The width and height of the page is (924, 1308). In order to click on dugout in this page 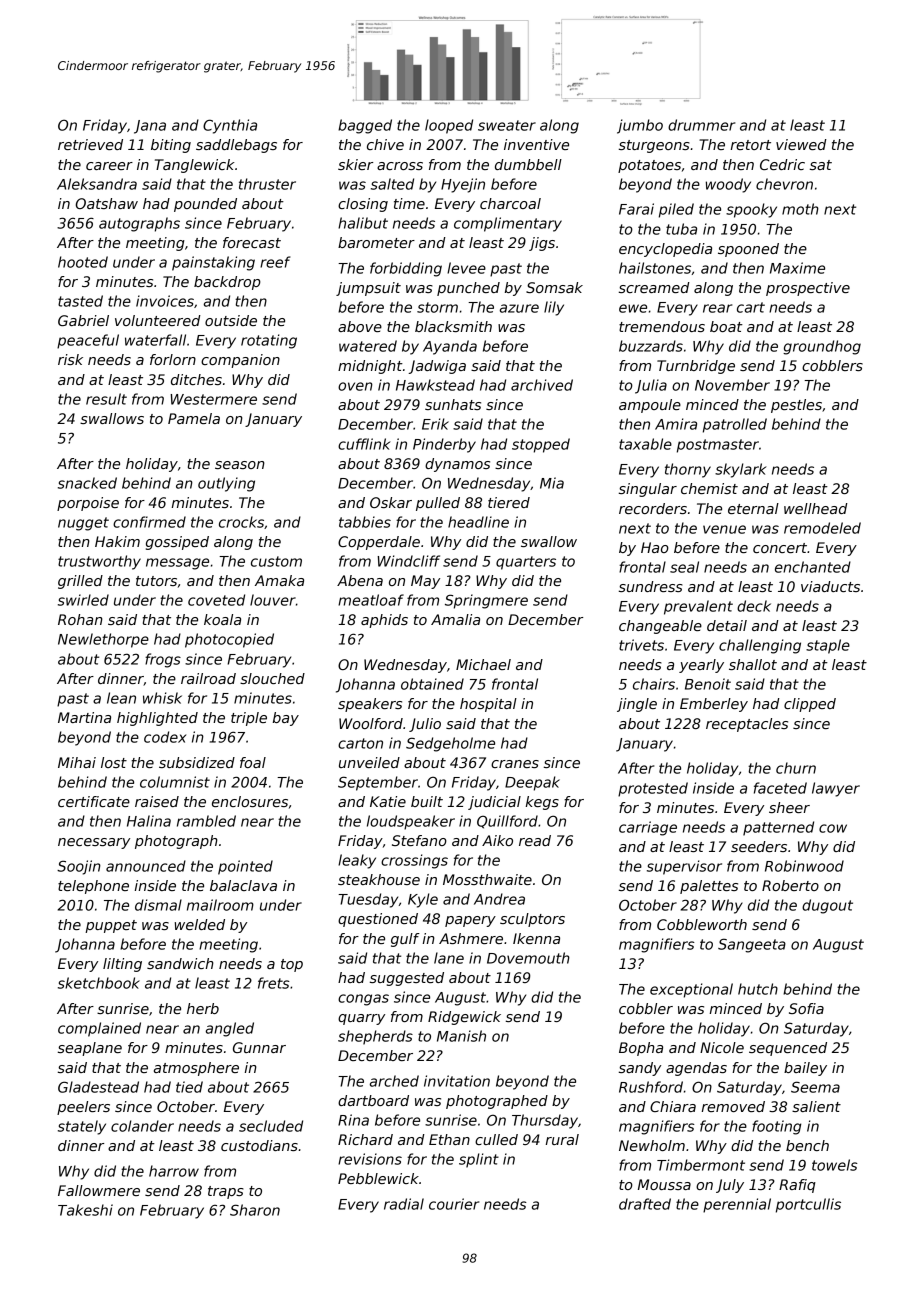, I will do `click(827, 906)`.
